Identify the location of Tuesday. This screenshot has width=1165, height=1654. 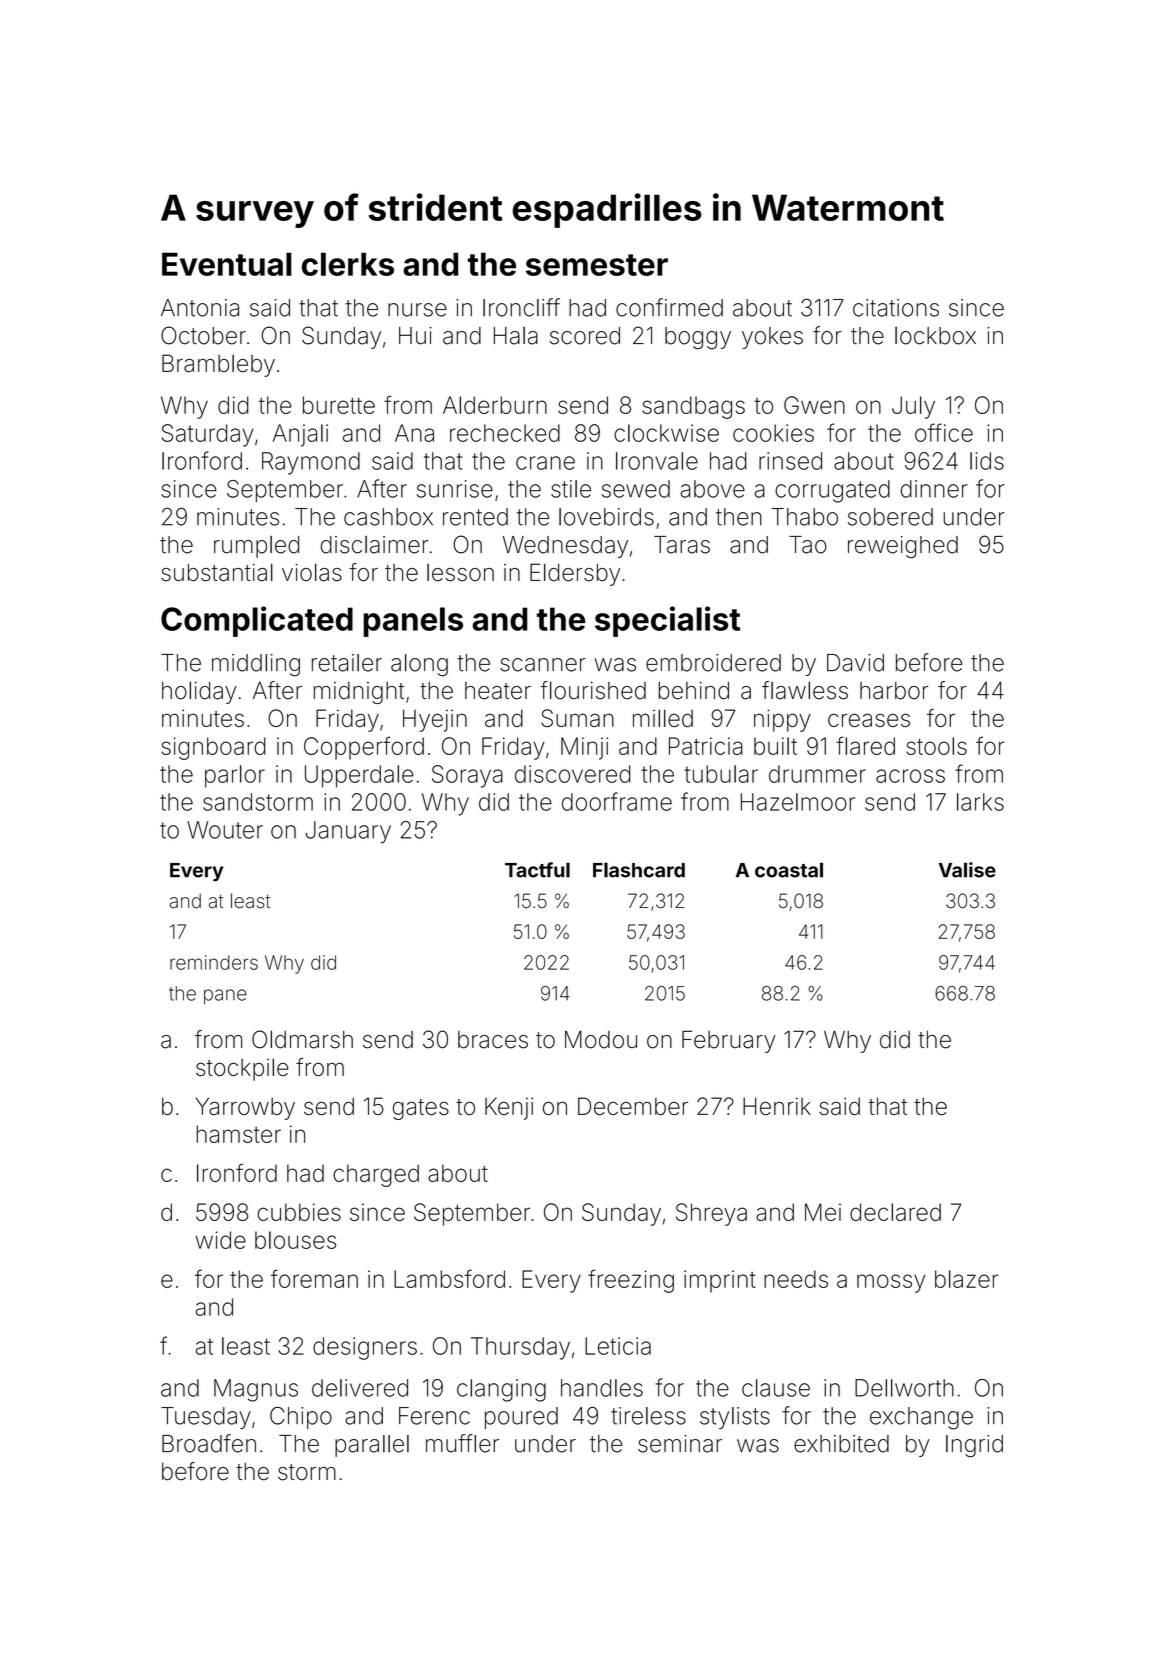
(206, 1418).
